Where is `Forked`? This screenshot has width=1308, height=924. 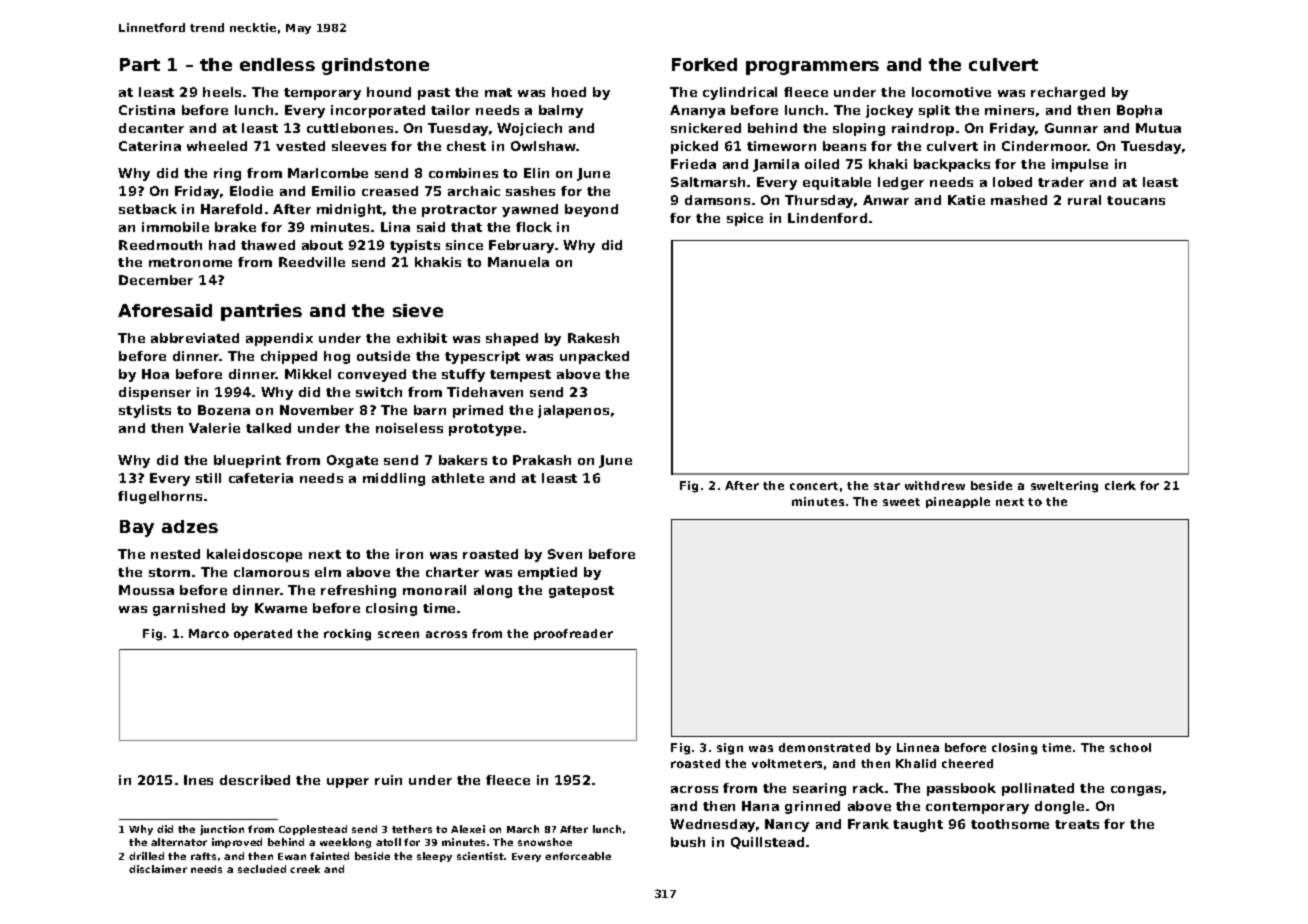
Forked is located at coordinates (704, 64).
